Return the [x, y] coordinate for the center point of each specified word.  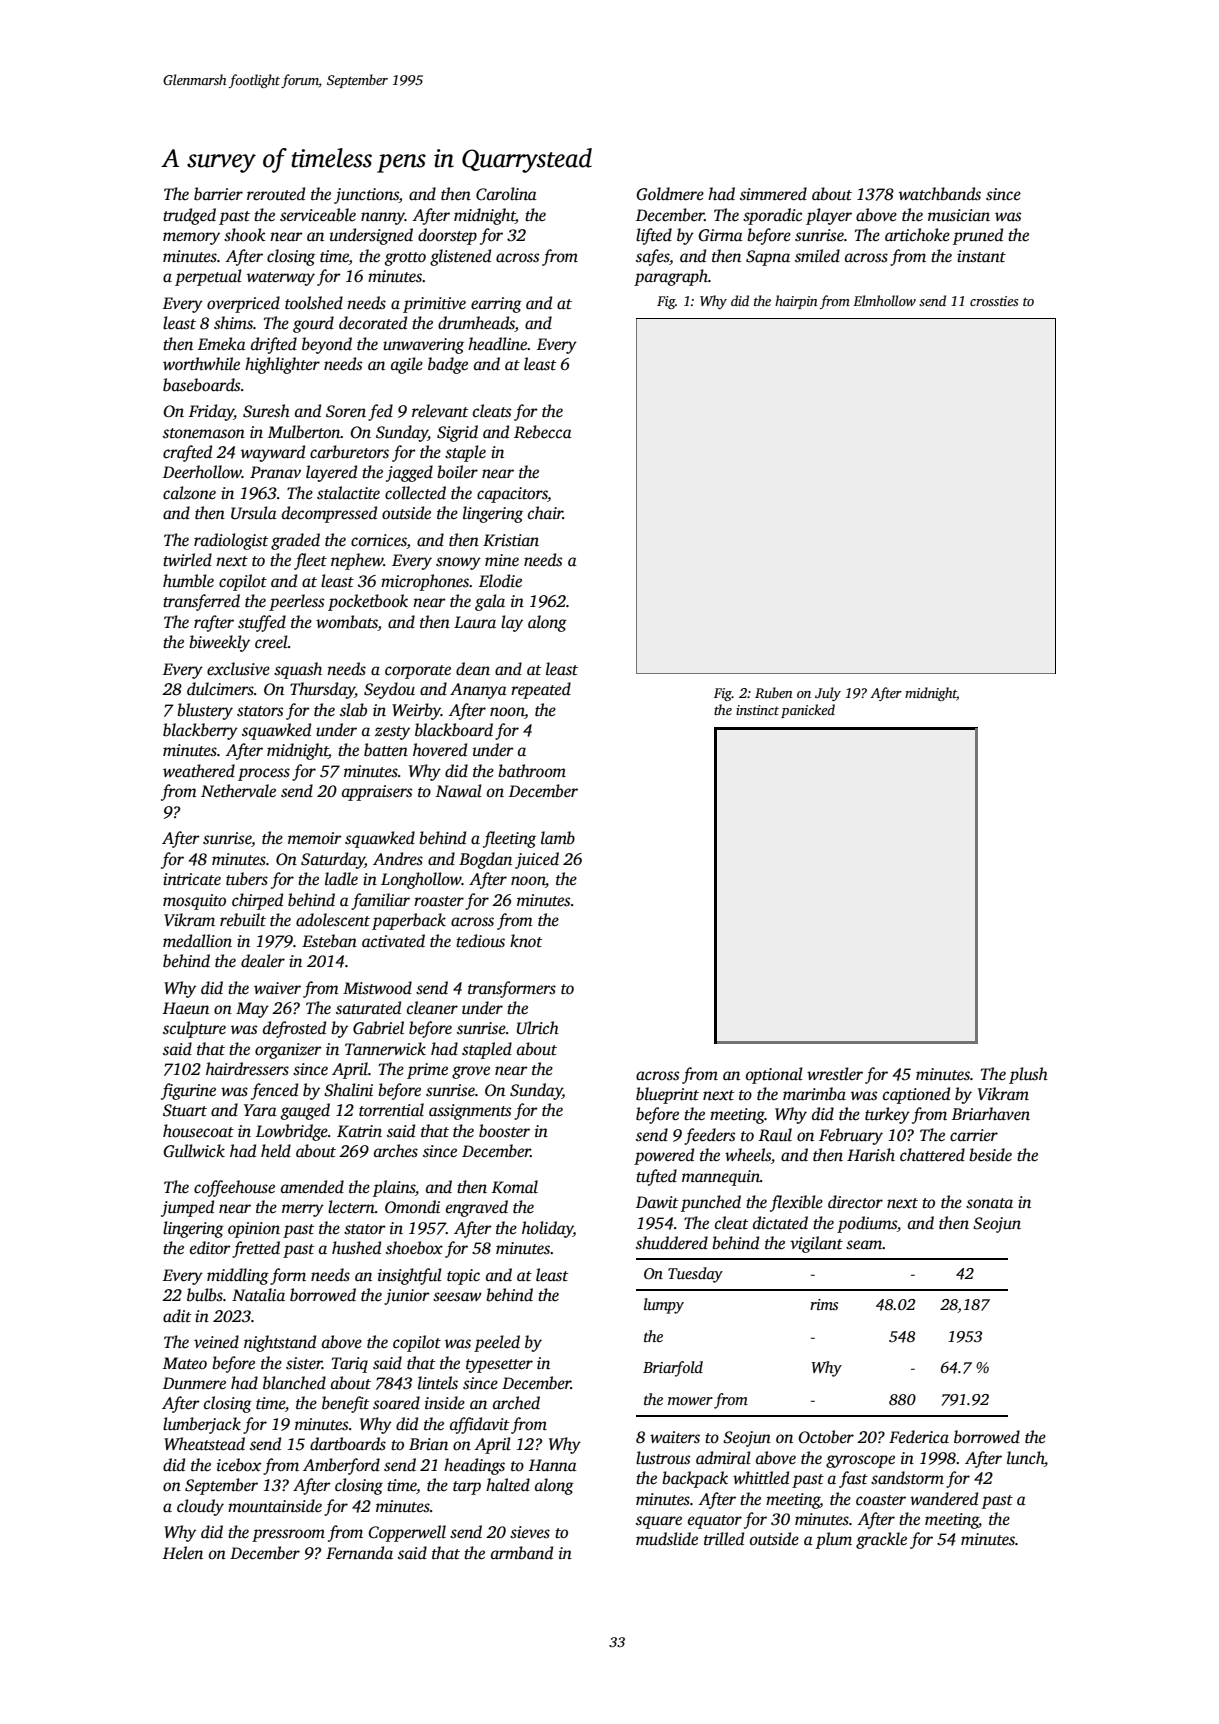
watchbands [940, 194]
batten [386, 750]
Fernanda [359, 1553]
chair [545, 513]
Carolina [506, 194]
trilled [724, 1539]
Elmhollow [884, 300]
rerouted [276, 194]
